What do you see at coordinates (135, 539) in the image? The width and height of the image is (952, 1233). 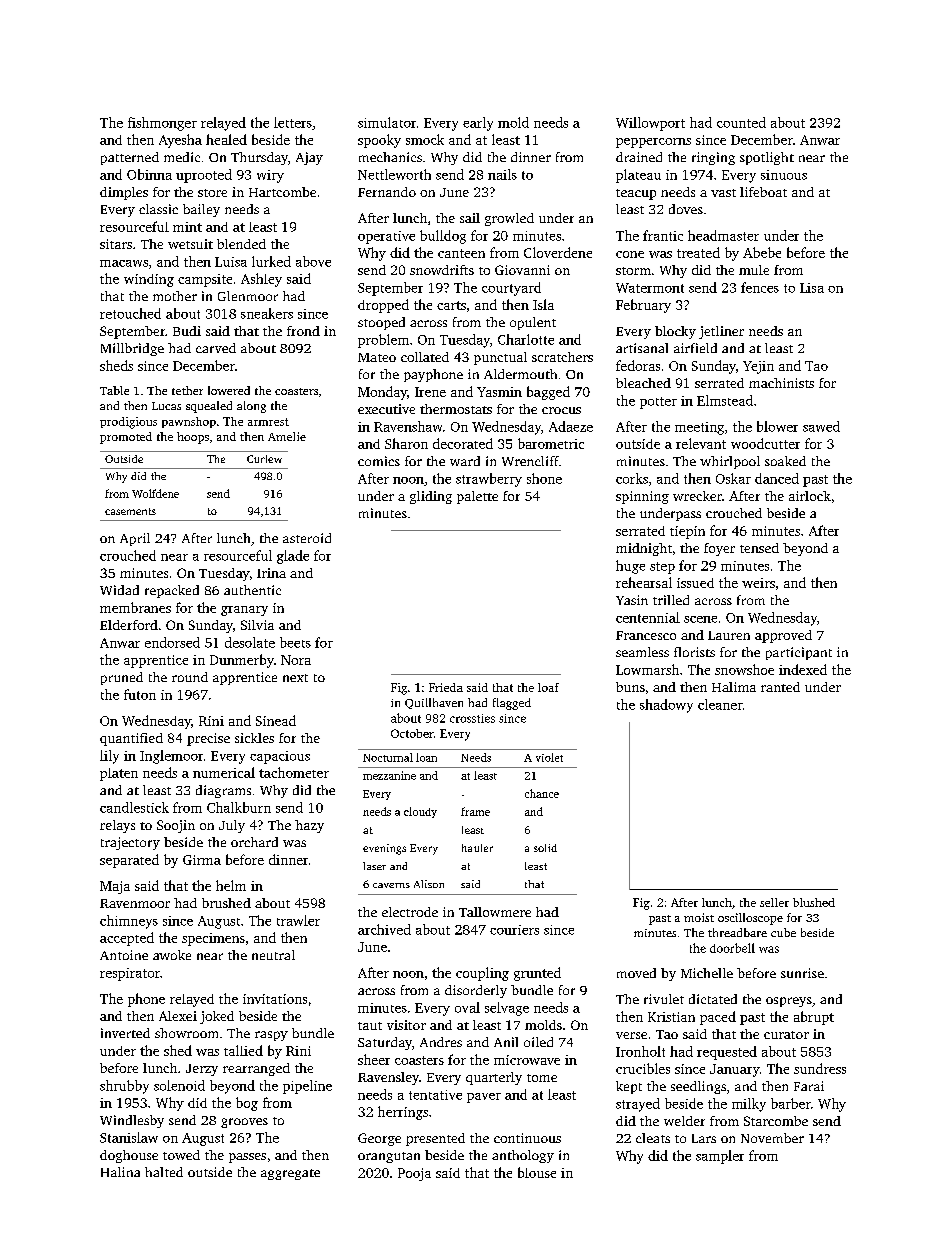 I see `April` at bounding box center [135, 539].
